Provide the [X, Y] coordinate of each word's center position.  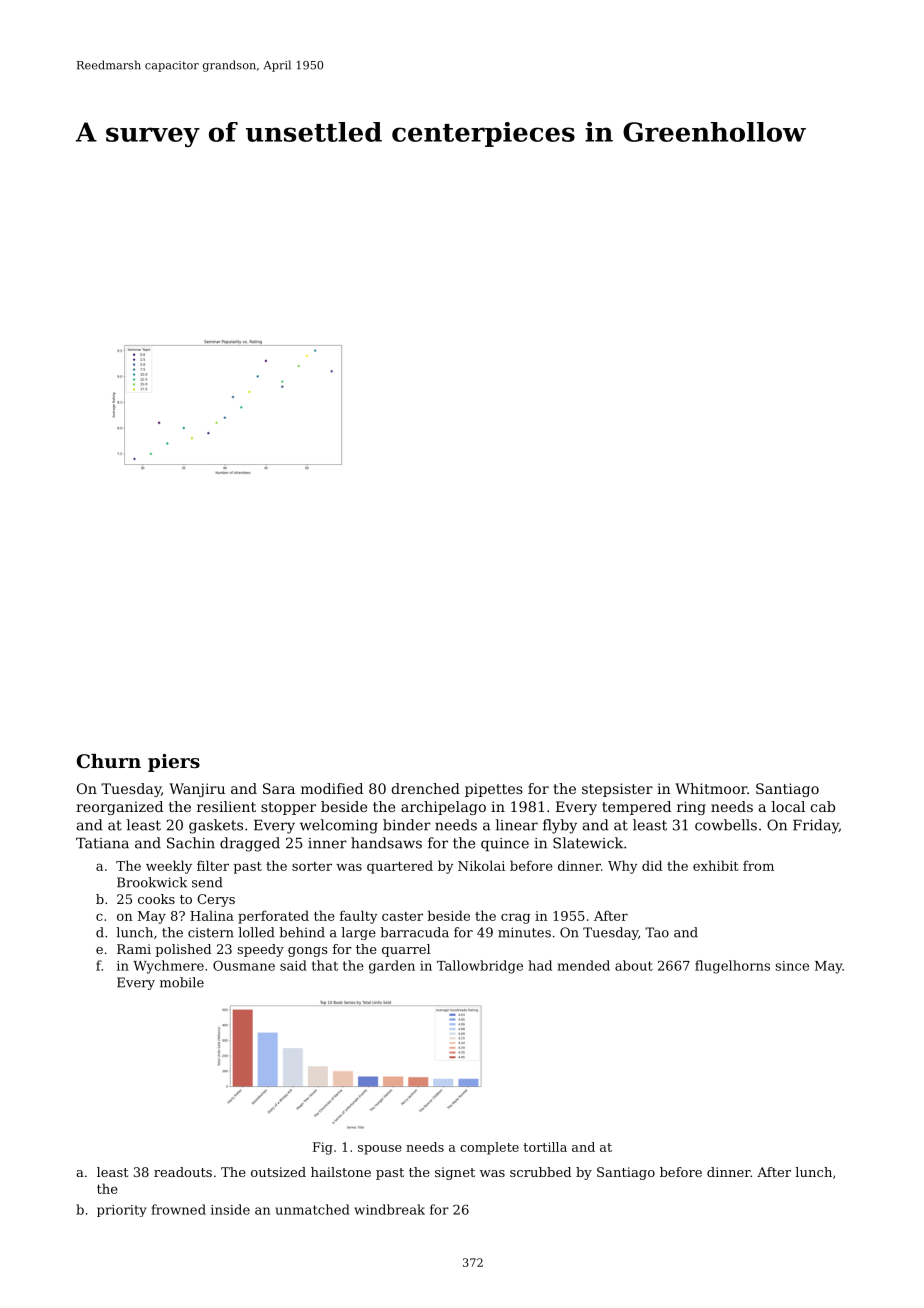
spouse [380, 1150]
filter [213, 865]
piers [174, 763]
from [758, 865]
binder [407, 825]
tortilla [545, 1147]
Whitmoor [711, 788]
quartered [400, 867]
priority [121, 1211]
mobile [182, 982]
